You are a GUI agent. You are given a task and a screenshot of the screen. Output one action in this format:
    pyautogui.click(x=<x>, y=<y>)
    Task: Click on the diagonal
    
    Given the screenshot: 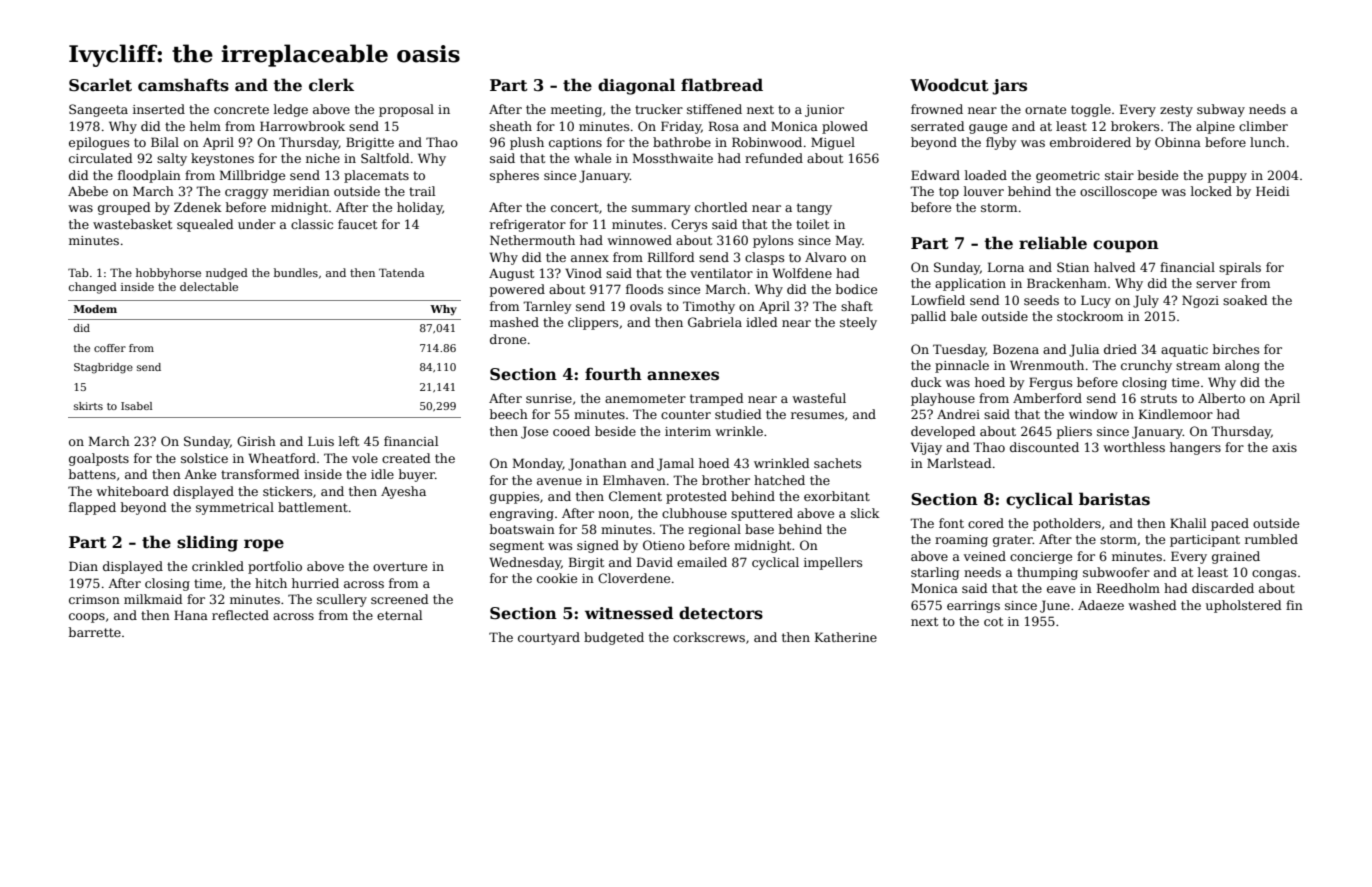 What is the action you would take?
    pyautogui.click(x=636, y=86)
